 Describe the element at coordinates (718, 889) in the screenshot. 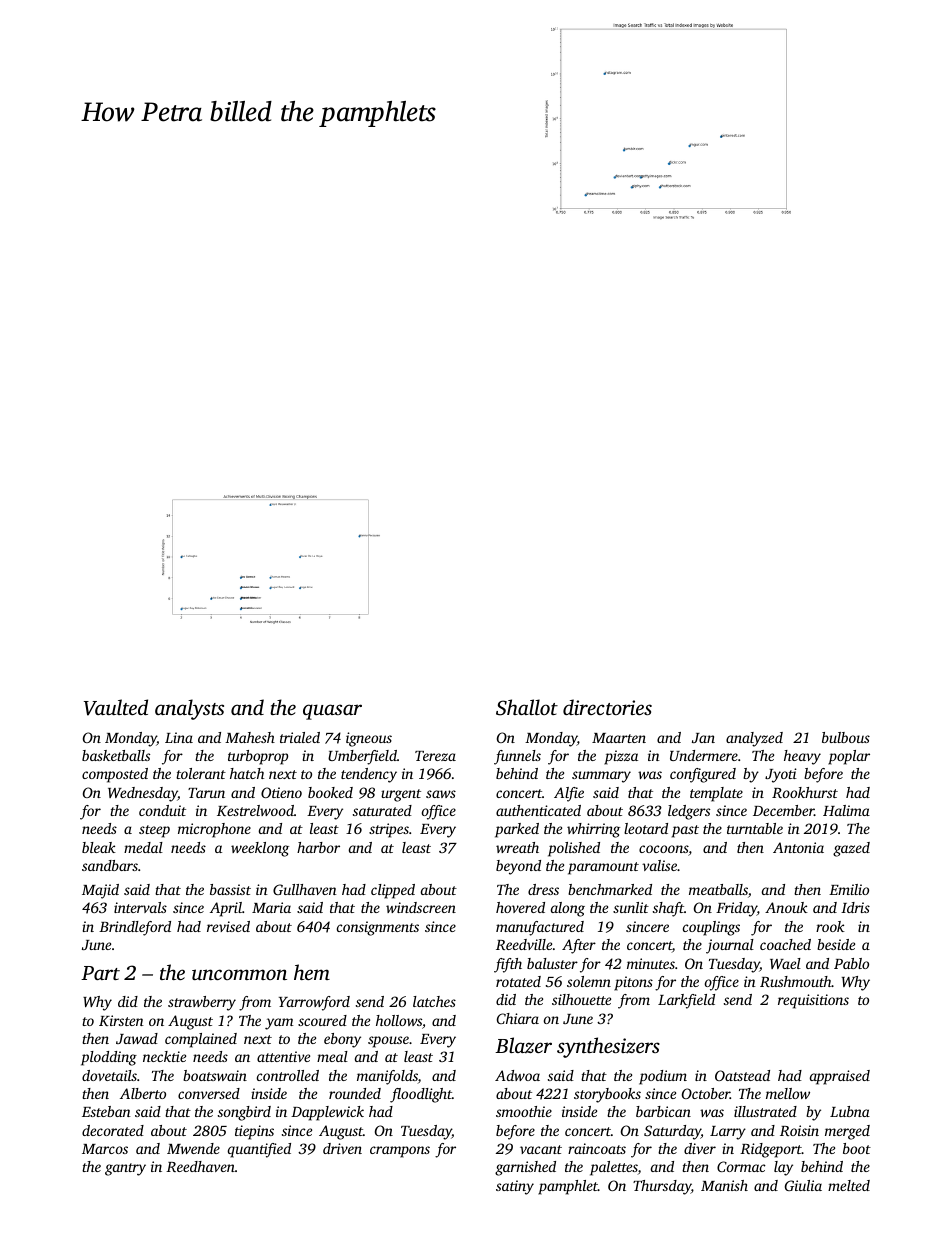

I see `meatballs` at that location.
